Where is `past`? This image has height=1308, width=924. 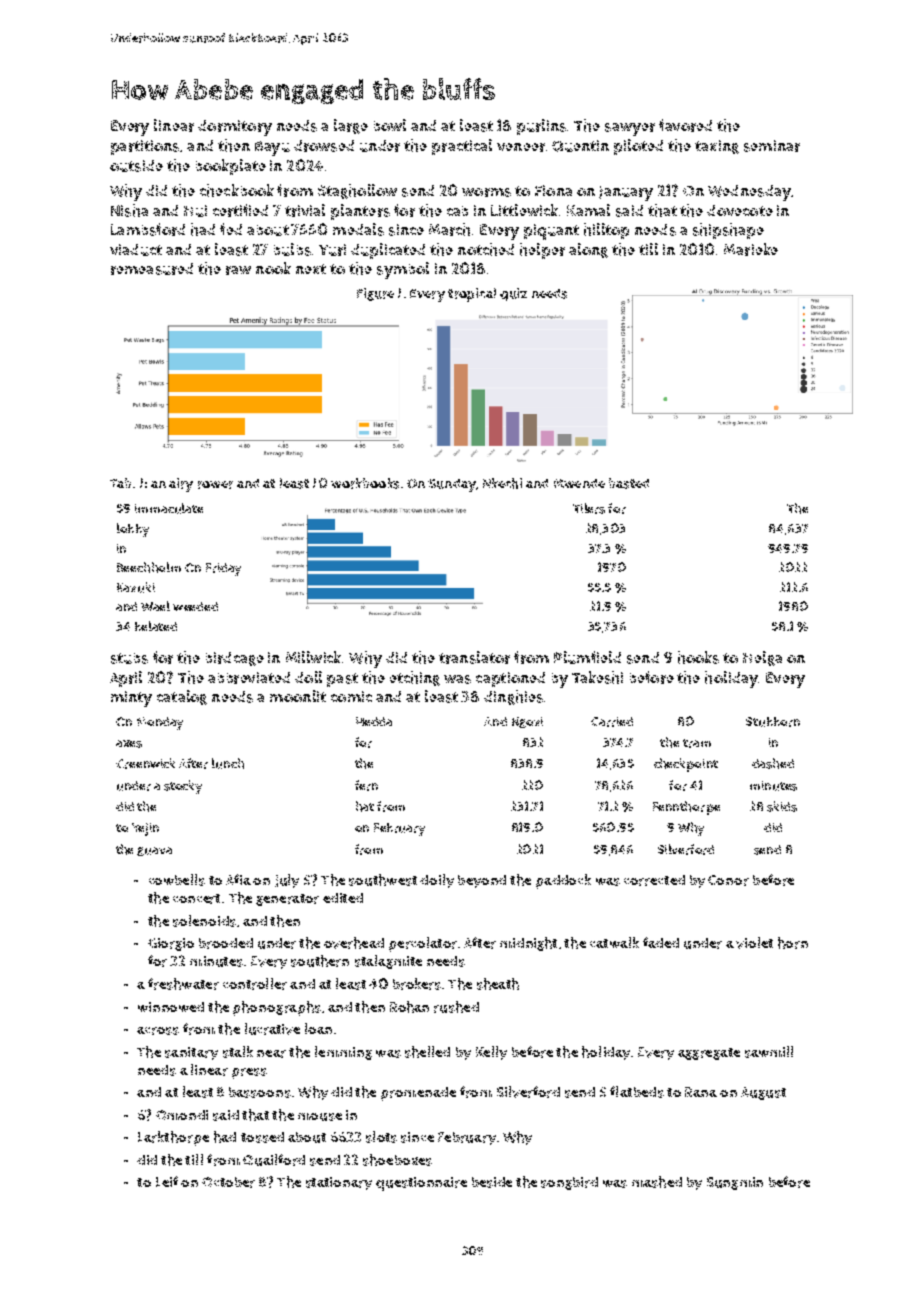
past is located at coordinates (342, 680).
